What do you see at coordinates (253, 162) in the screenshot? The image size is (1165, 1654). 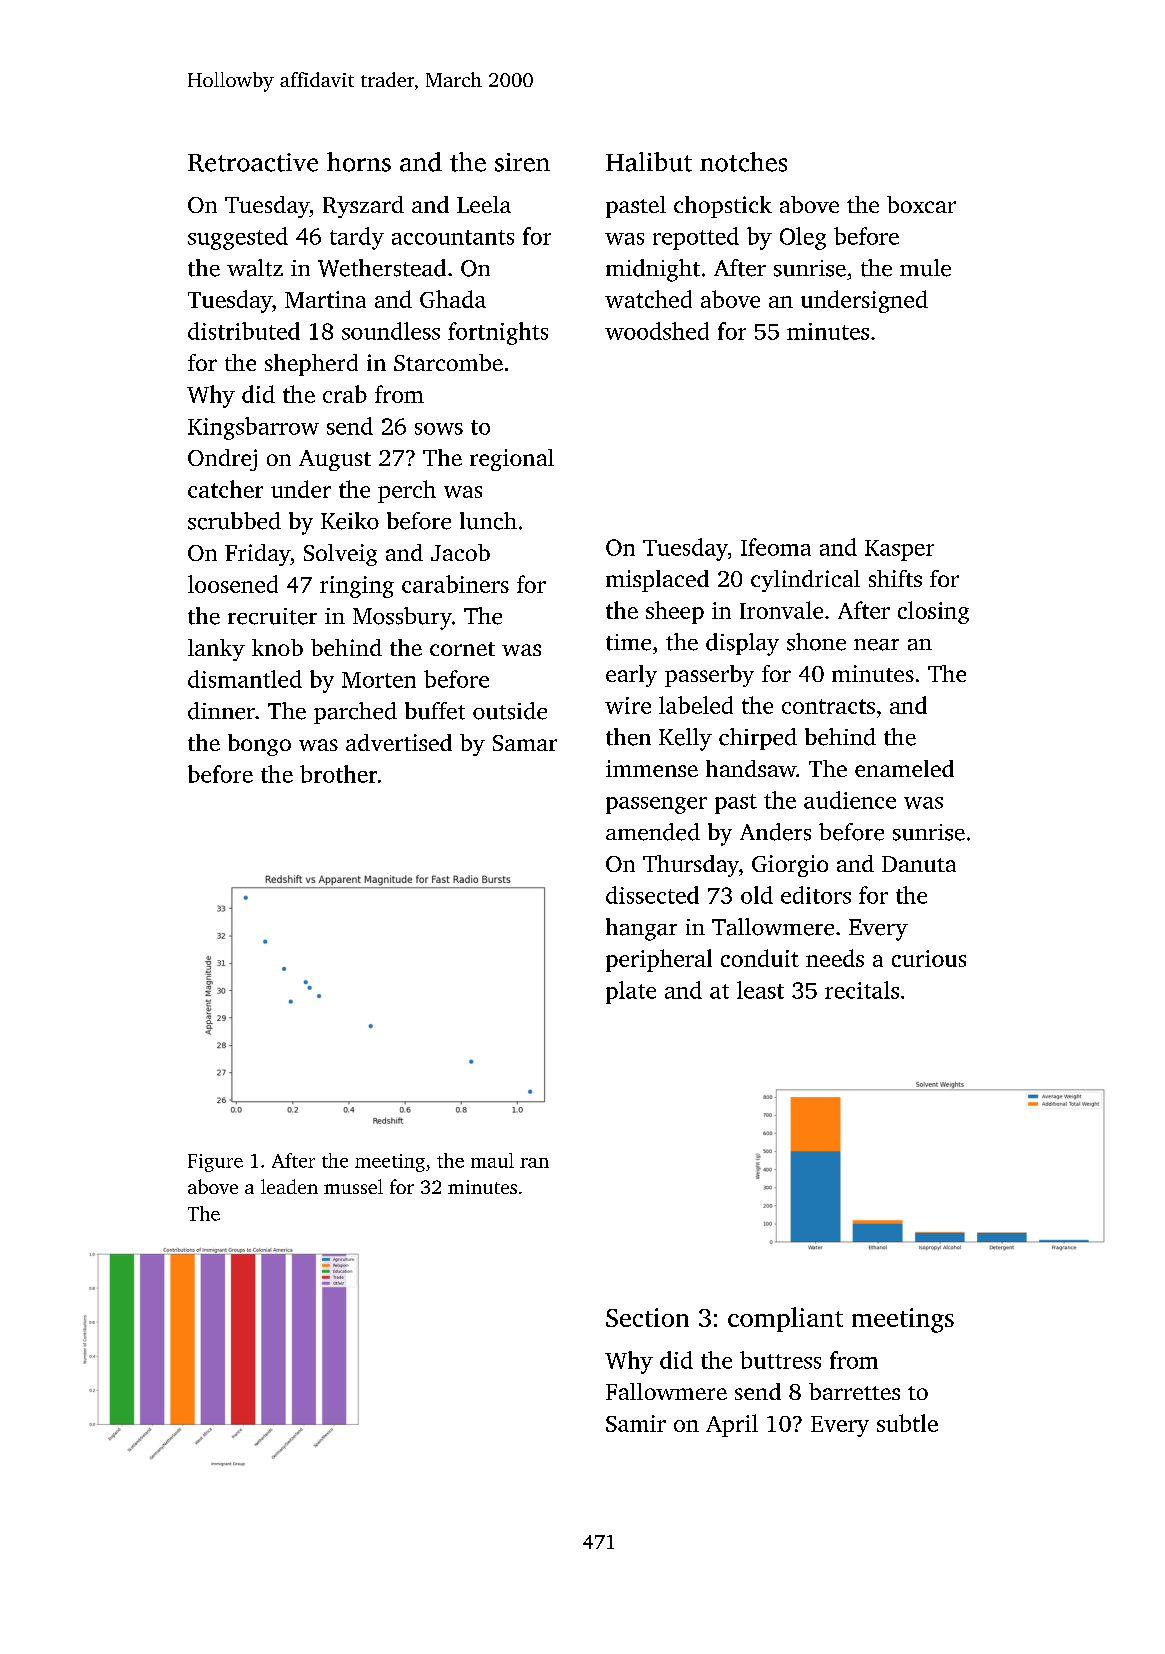 I see `Retroactive` at bounding box center [253, 162].
